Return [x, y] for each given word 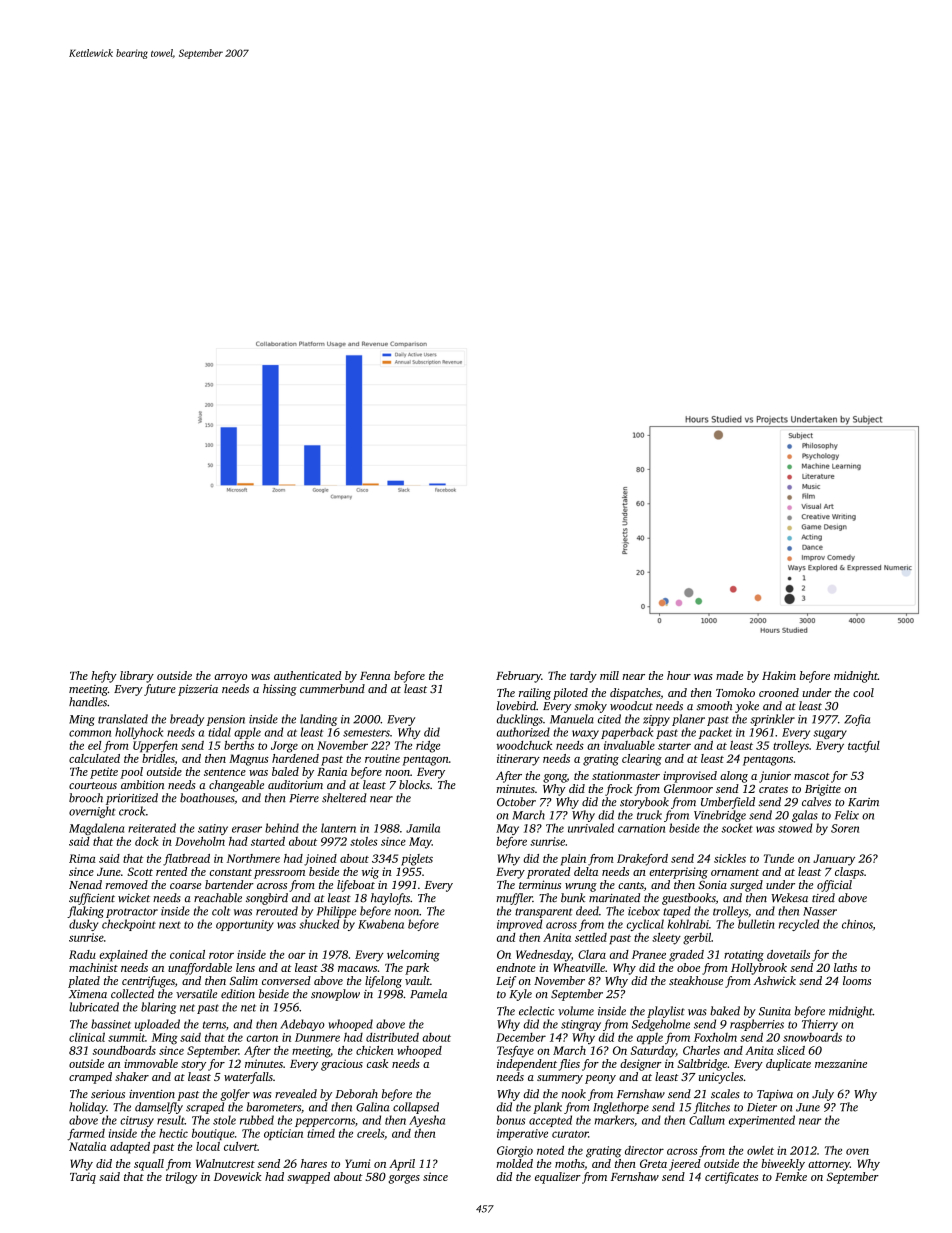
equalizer [558, 1178]
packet [715, 733]
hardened [295, 758]
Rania [332, 771]
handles [88, 702]
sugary [830, 734]
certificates [731, 1178]
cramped [90, 1078]
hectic [173, 1133]
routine [382, 758]
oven [857, 1151]
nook [574, 1094]
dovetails [788, 954]
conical [187, 954]
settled [591, 937]
